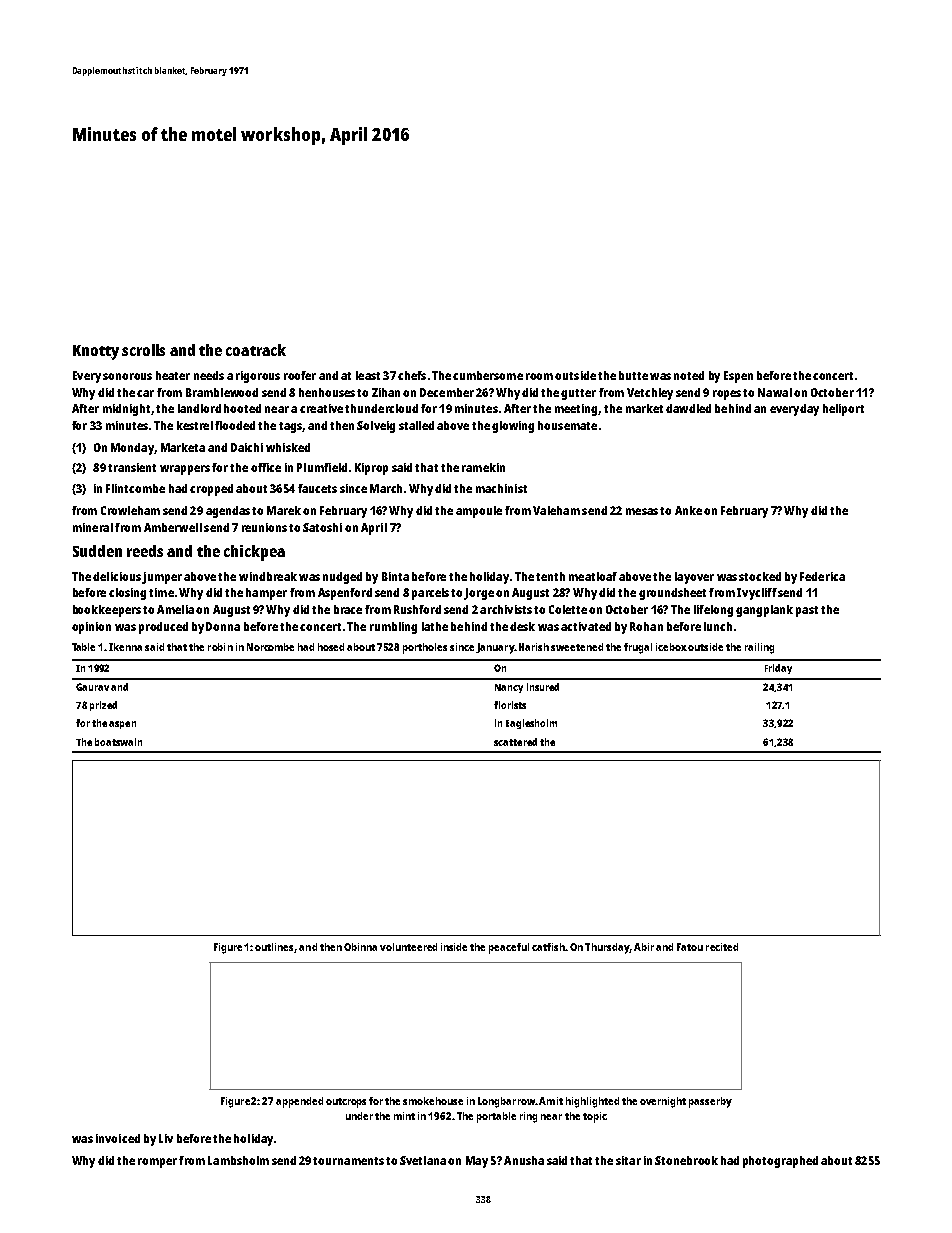 The image size is (952, 1233). I want to click on invoiced, so click(118, 1138).
